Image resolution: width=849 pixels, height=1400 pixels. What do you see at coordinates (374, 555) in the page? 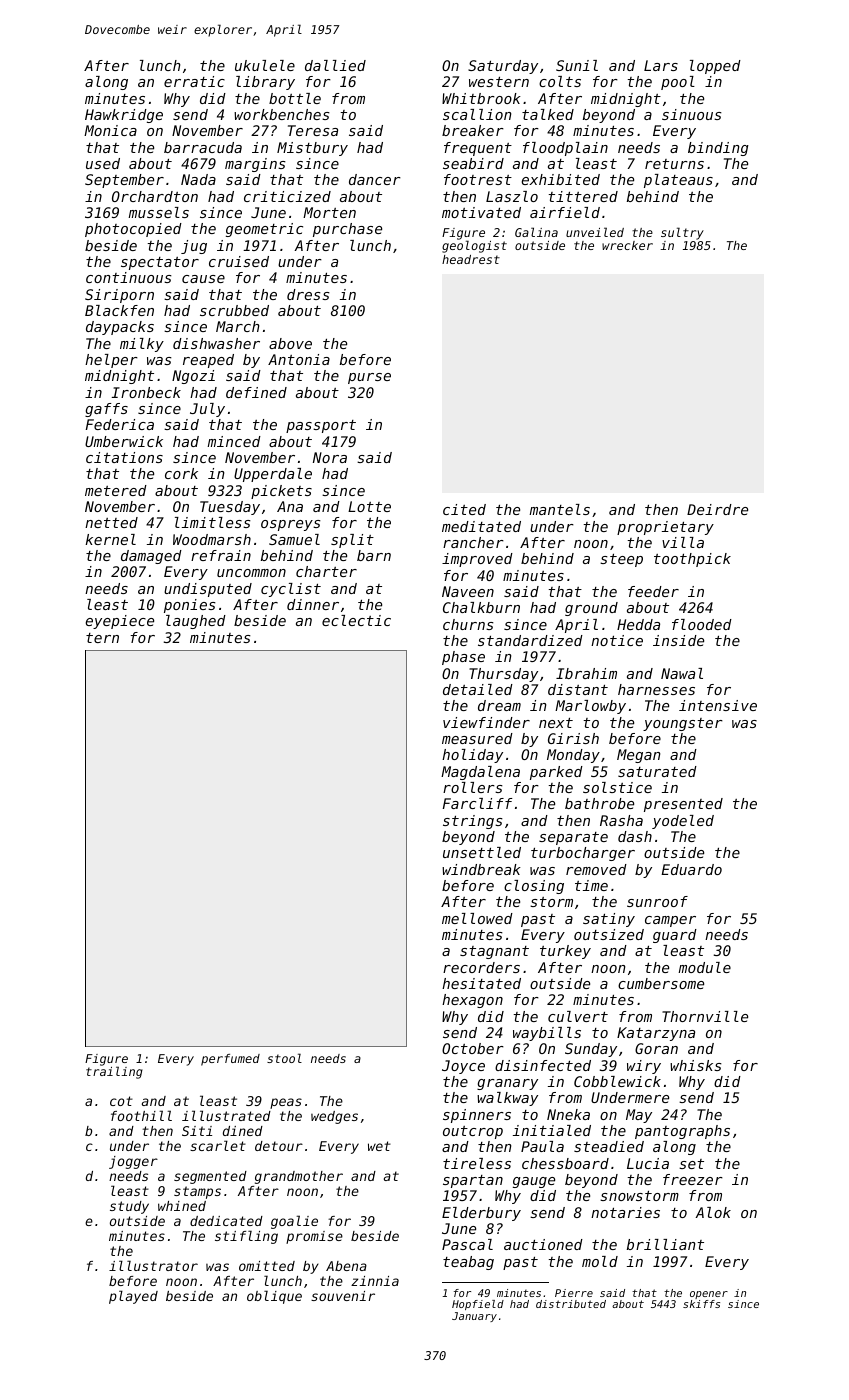
I see `barn` at bounding box center [374, 555].
